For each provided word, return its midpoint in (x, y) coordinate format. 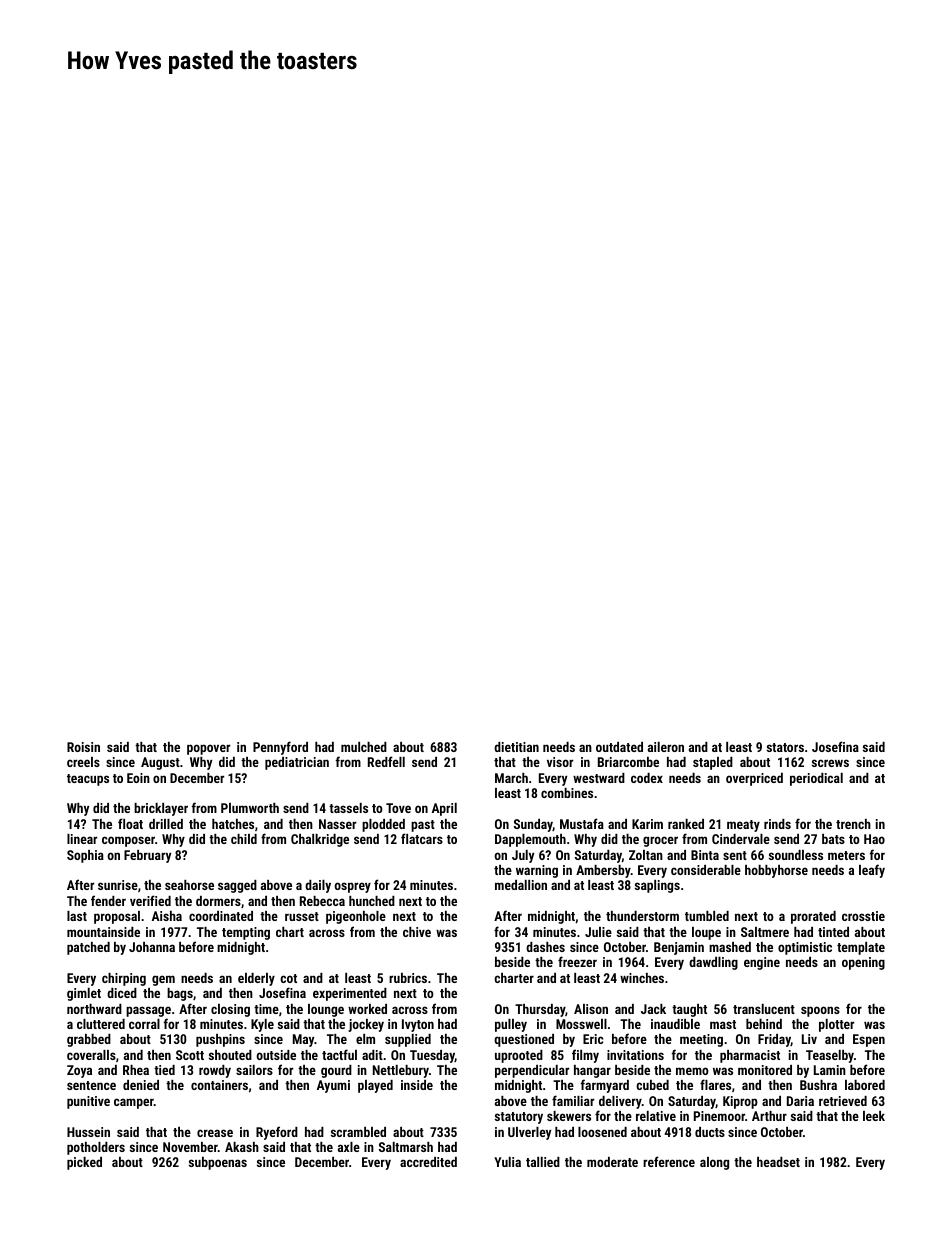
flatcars (422, 838)
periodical (816, 779)
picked (84, 1163)
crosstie (863, 916)
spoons (820, 1011)
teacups (88, 780)
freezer (577, 961)
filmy (585, 1056)
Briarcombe (628, 762)
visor (560, 762)
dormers (218, 901)
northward (94, 1009)
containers (219, 1085)
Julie (598, 932)
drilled (166, 824)
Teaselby (830, 1056)
